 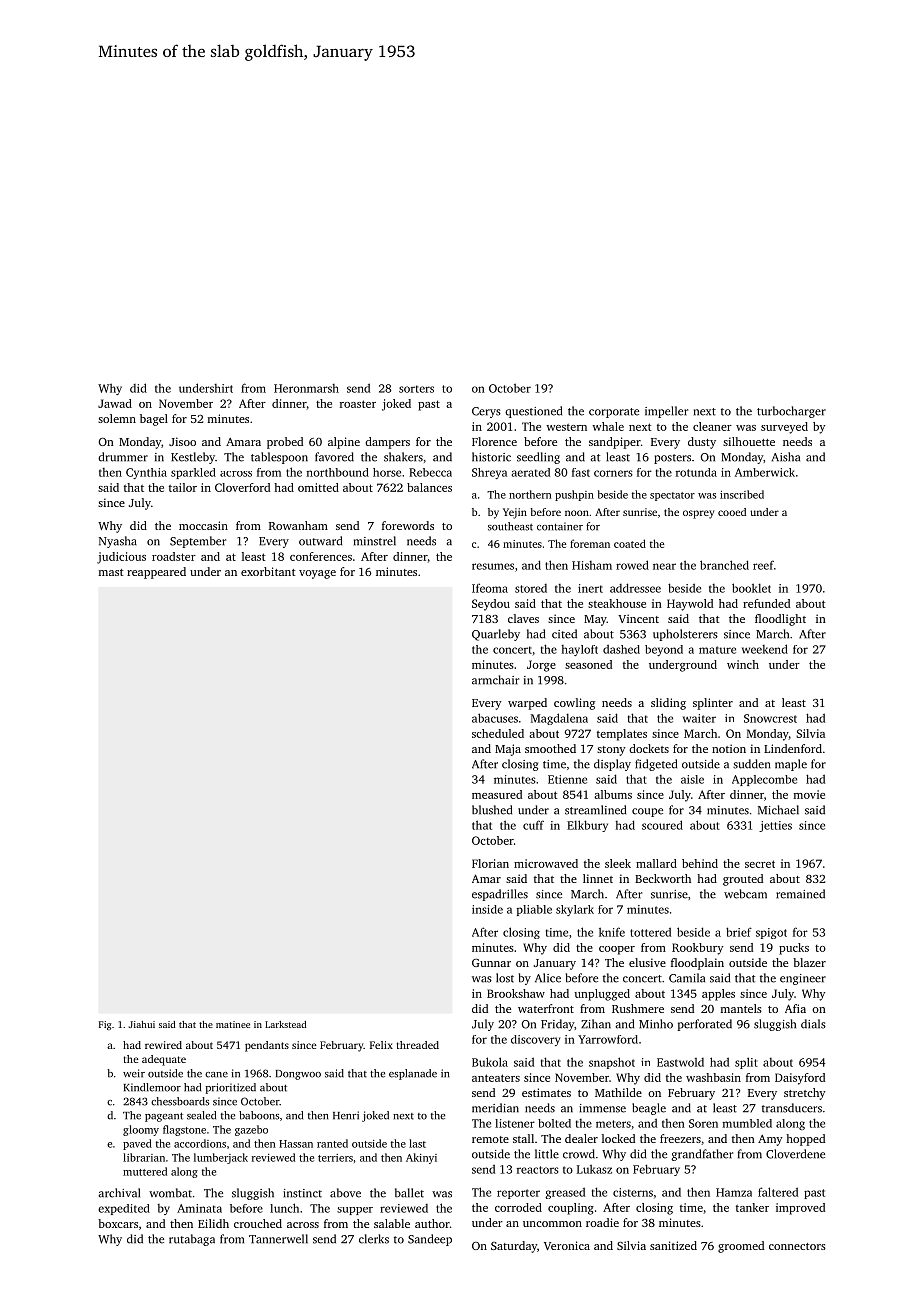 I want to click on questioned, so click(x=533, y=412).
